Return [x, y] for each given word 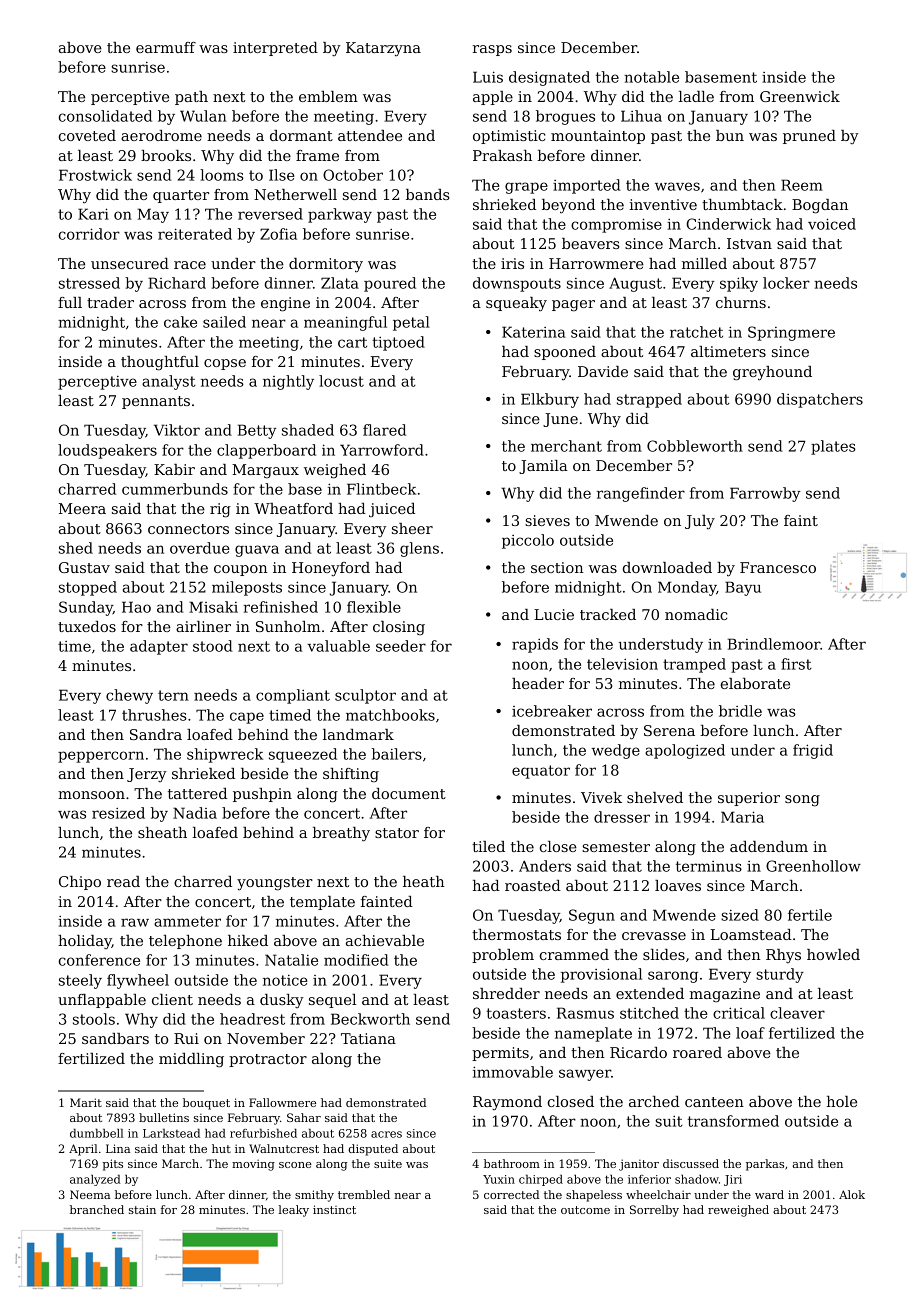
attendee [370, 135]
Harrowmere [596, 263]
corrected [511, 1194]
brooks [166, 155]
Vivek [601, 797]
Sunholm [288, 626]
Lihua [641, 116]
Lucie [554, 614]
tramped [694, 665]
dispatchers [820, 400]
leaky [293, 1211]
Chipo [80, 883]
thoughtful [160, 363]
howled [833, 954]
